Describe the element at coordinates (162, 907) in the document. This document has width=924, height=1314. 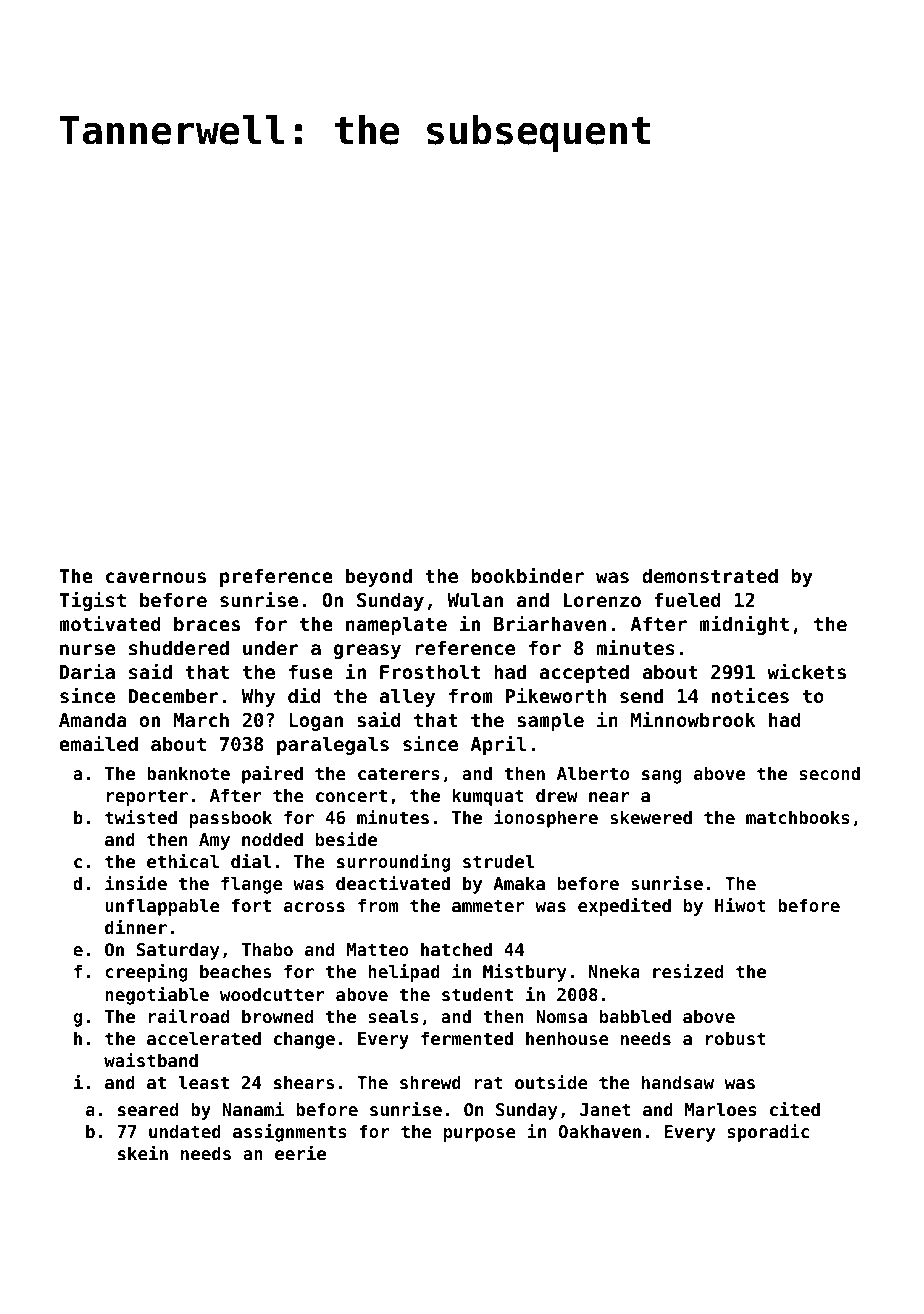
I see `unflappable` at that location.
